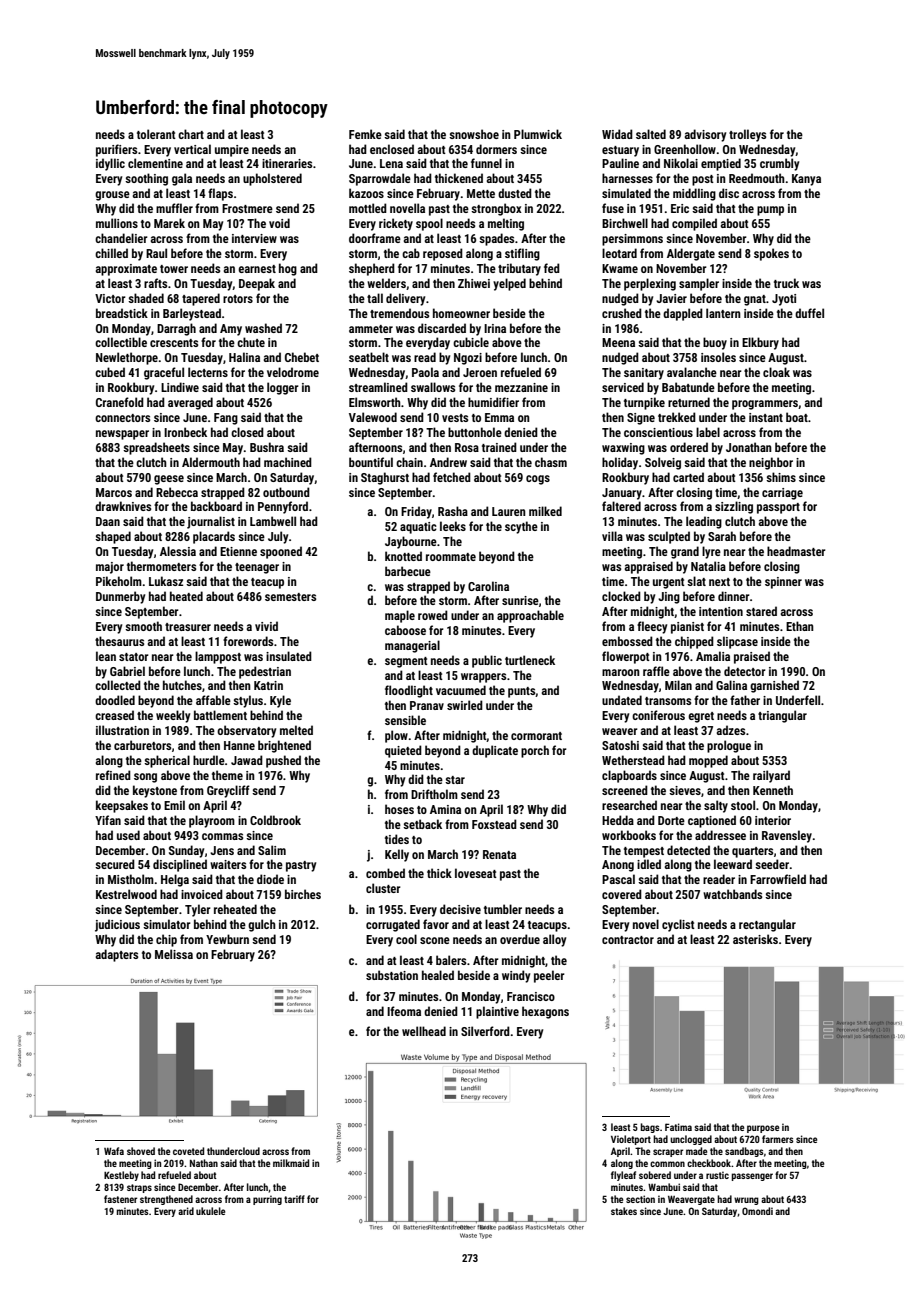  Describe the element at coordinates (770, 211) in the page. I see `pump` at that location.
